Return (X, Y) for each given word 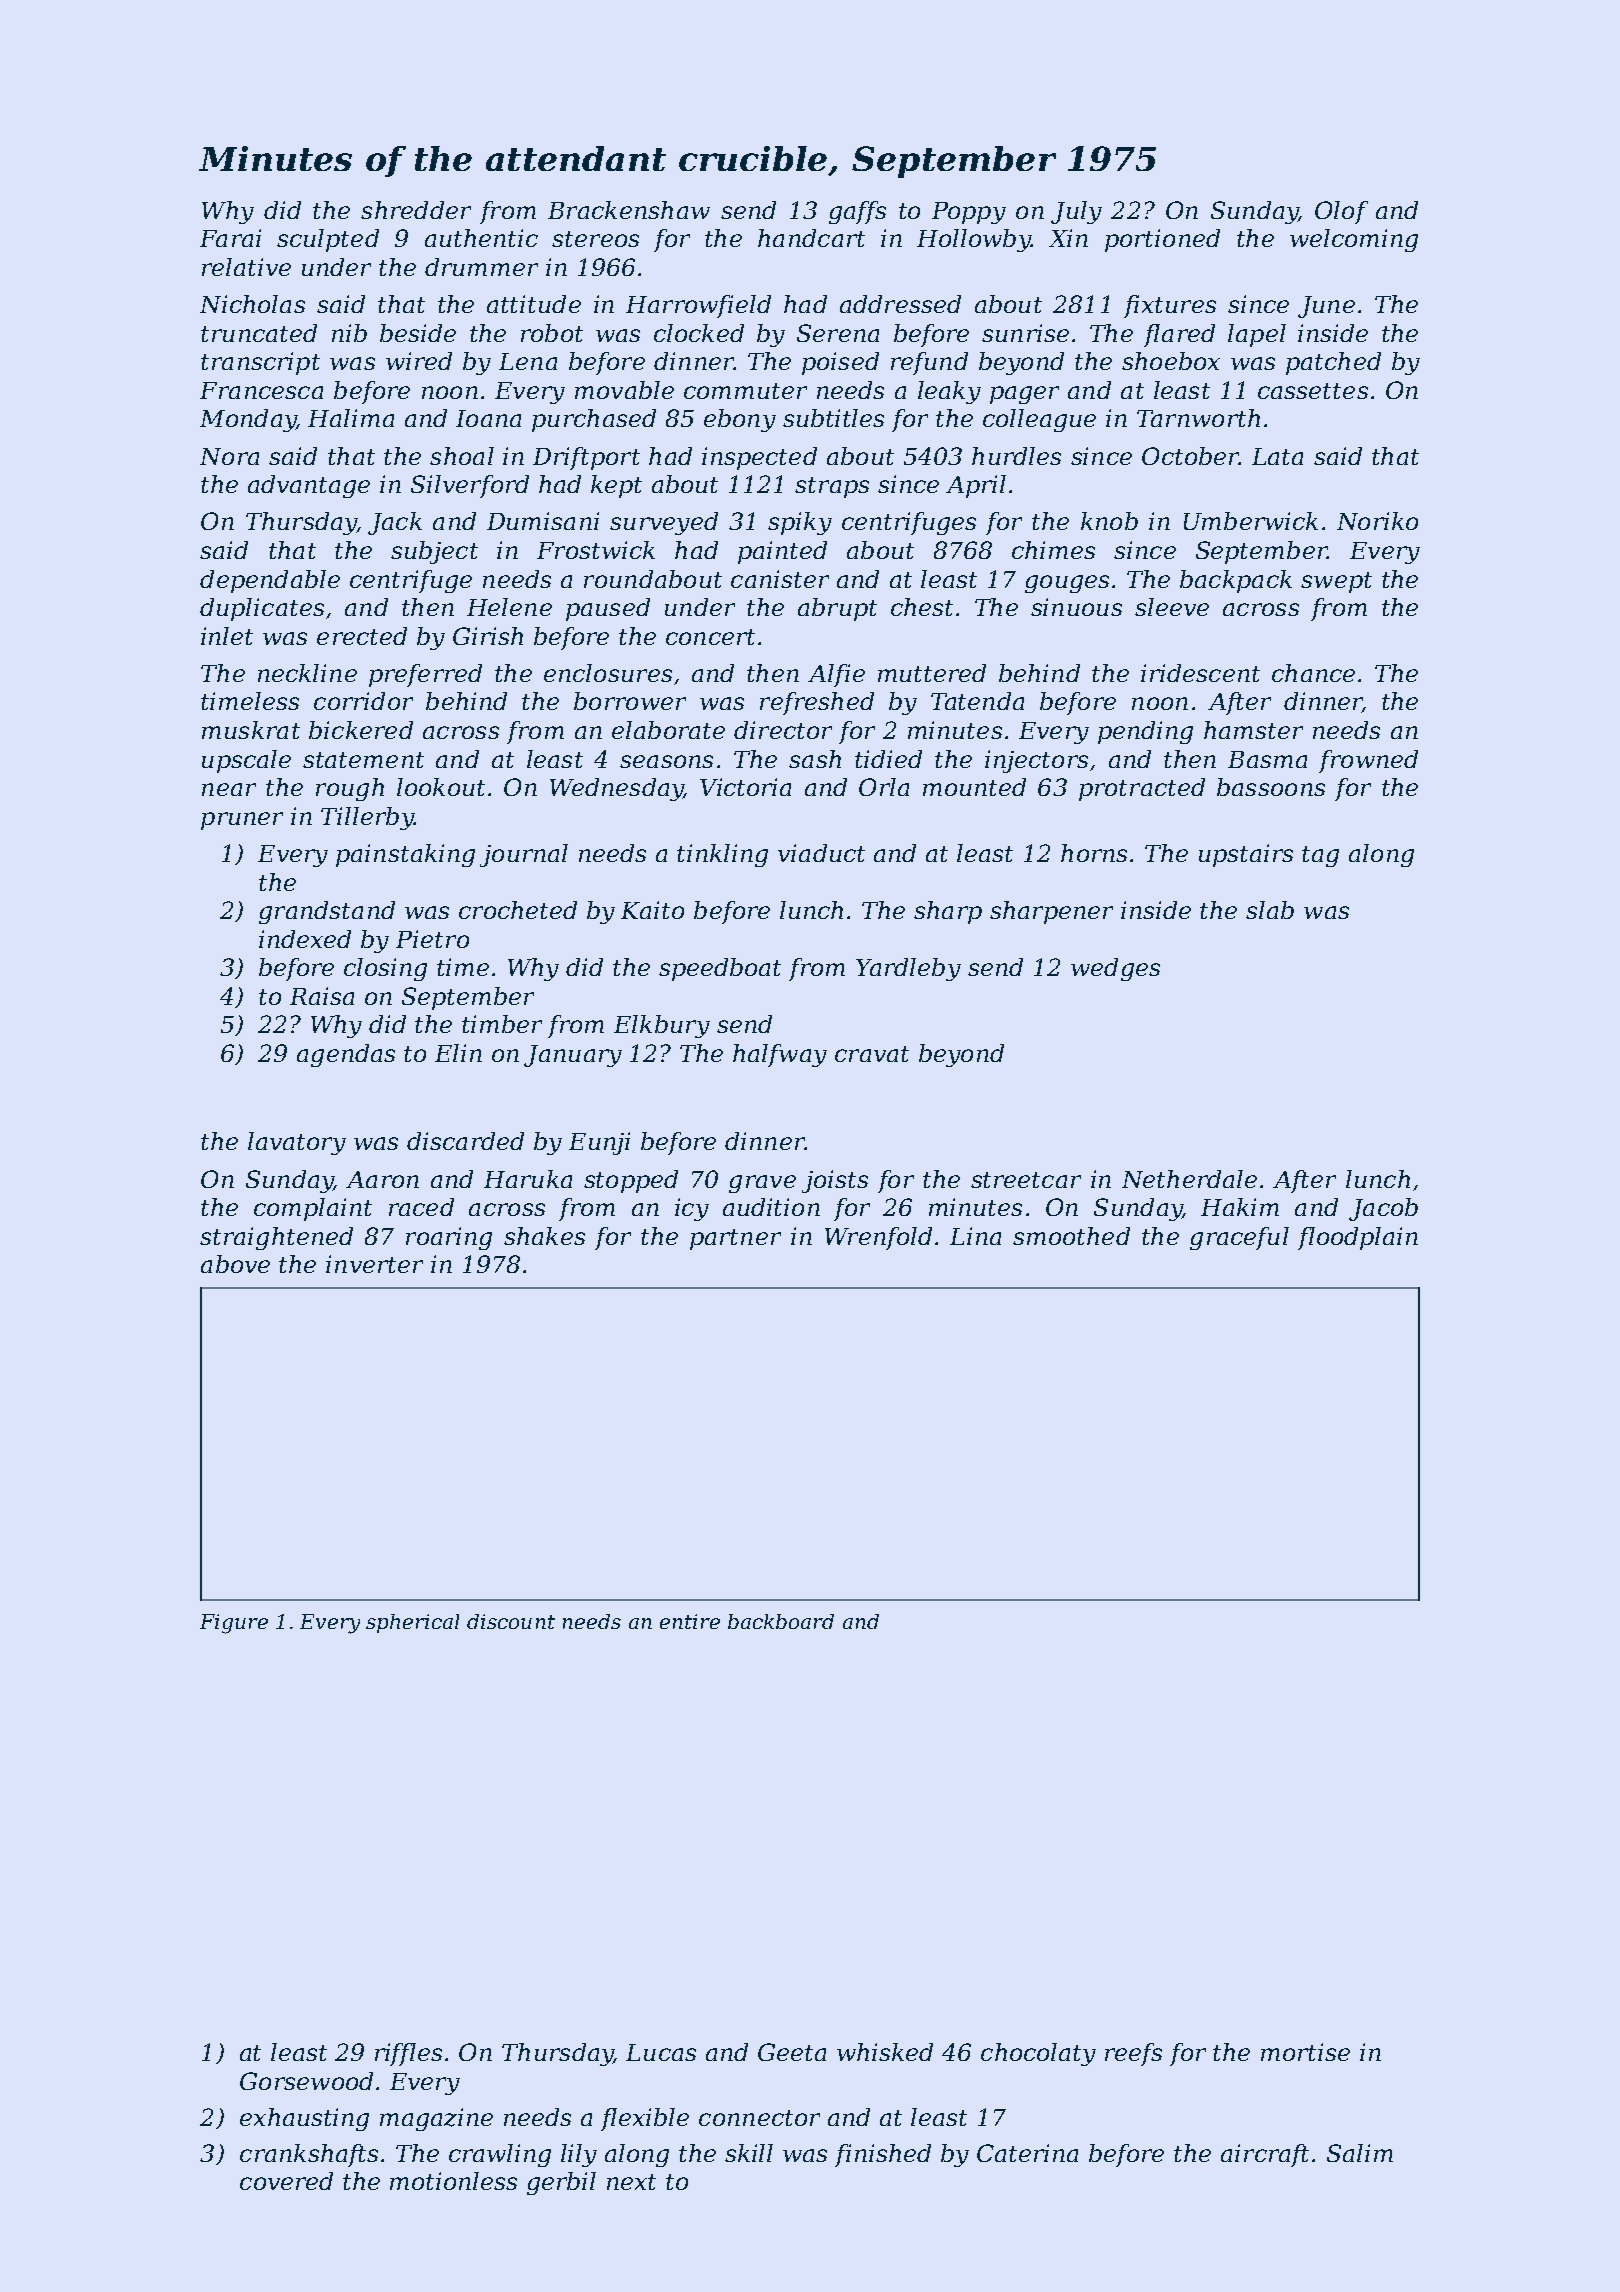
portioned (1162, 240)
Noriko (1377, 521)
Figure (234, 1624)
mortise (1305, 2052)
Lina (975, 1236)
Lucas (661, 2052)
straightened (276, 1238)
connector (759, 2118)
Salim (1360, 2153)
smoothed (1071, 1236)
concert (710, 637)
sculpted (328, 240)
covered (286, 2181)
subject (434, 552)
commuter (745, 391)
